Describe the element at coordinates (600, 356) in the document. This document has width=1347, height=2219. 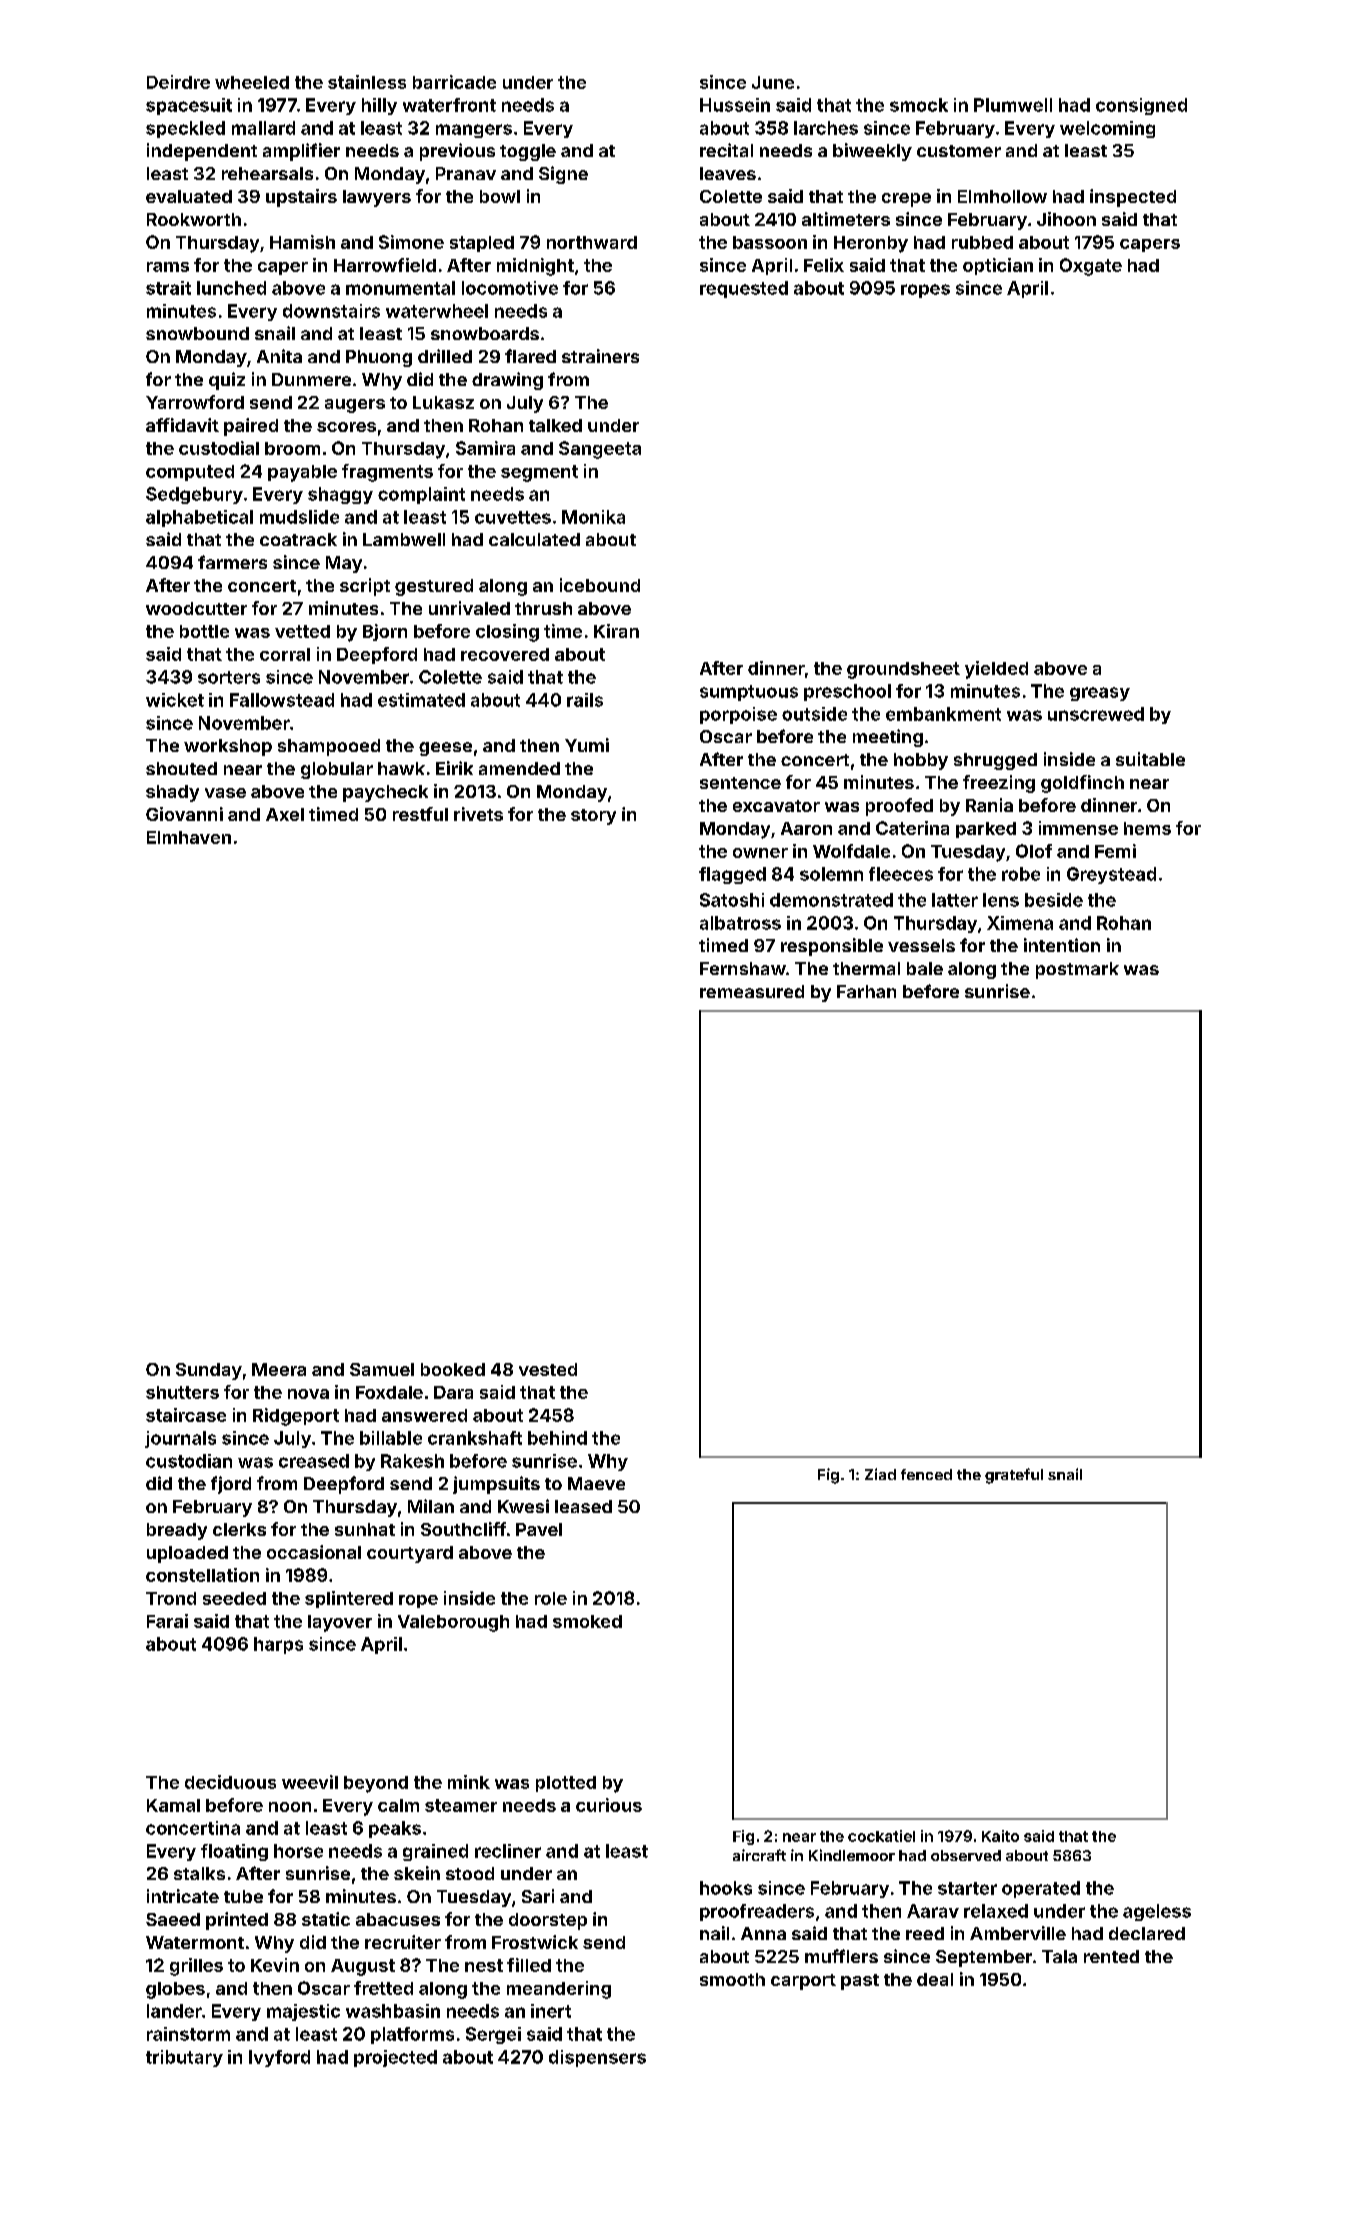
I see `strainers` at that location.
